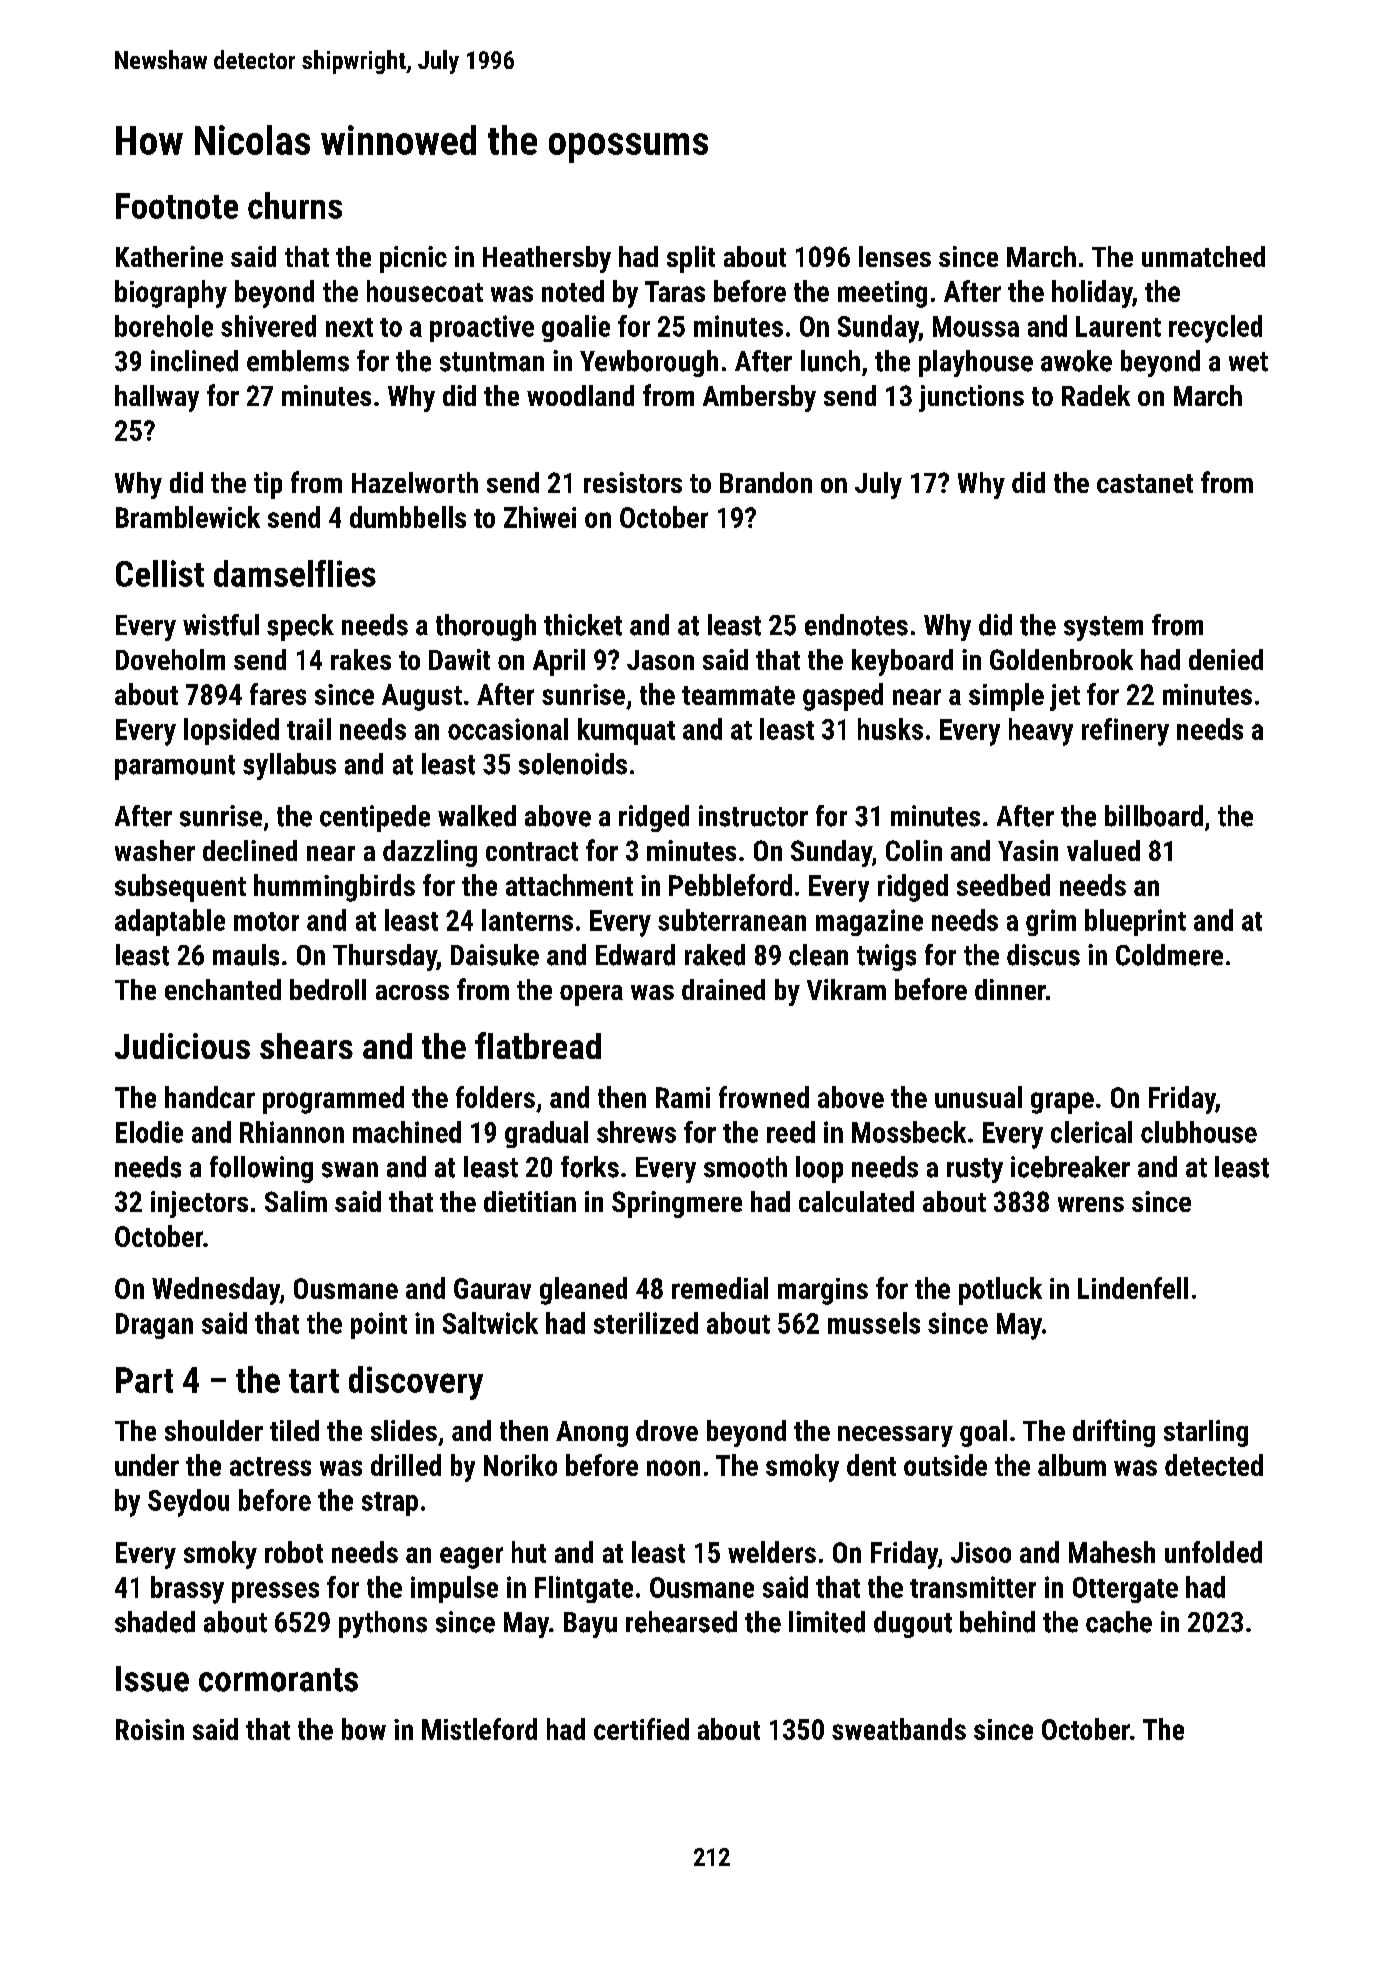 This screenshot has height=1969, width=1386. I want to click on potluck, so click(1000, 1291).
